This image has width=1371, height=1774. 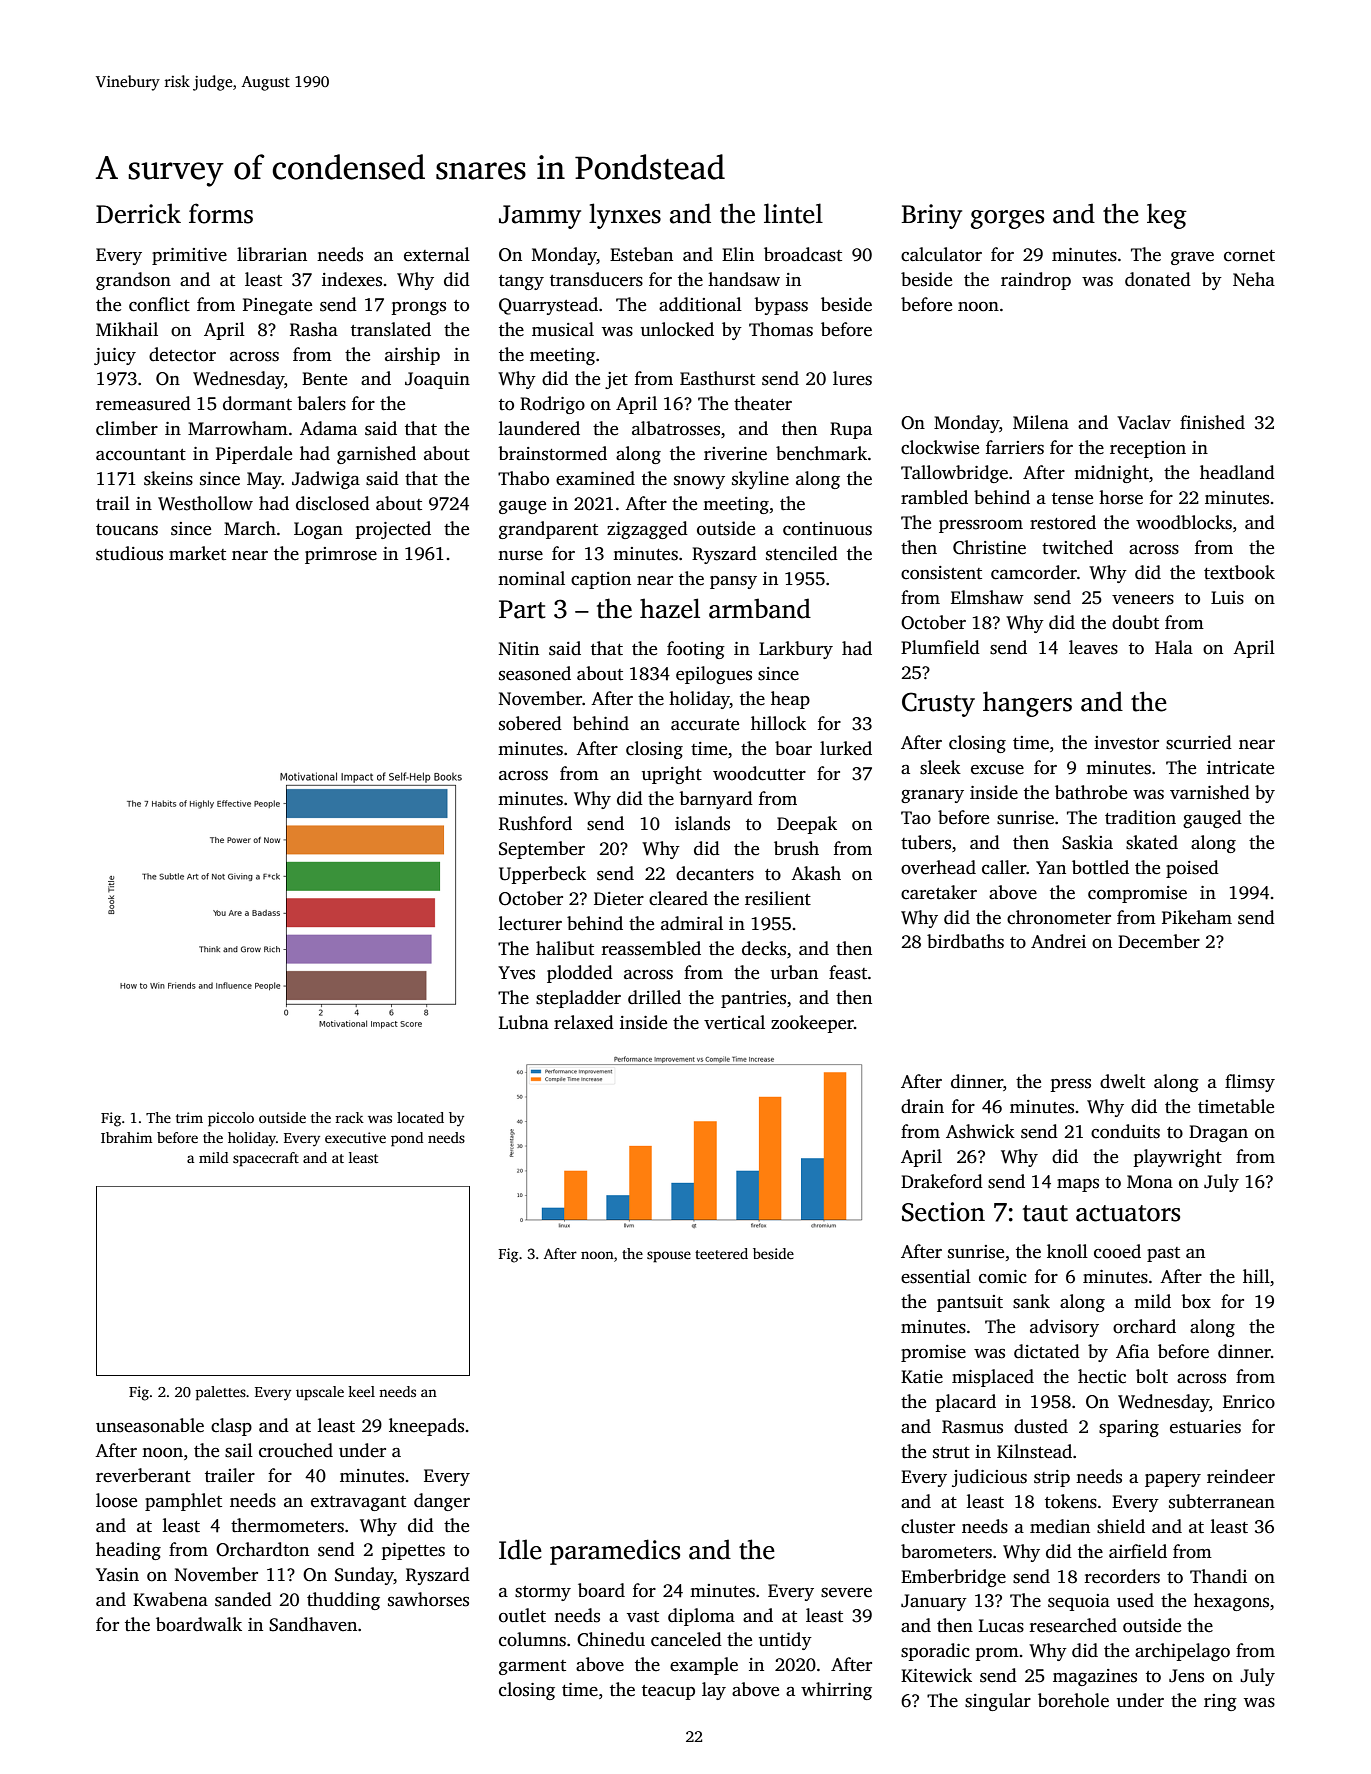 What do you see at coordinates (341, 555) in the image?
I see `primrose` at bounding box center [341, 555].
